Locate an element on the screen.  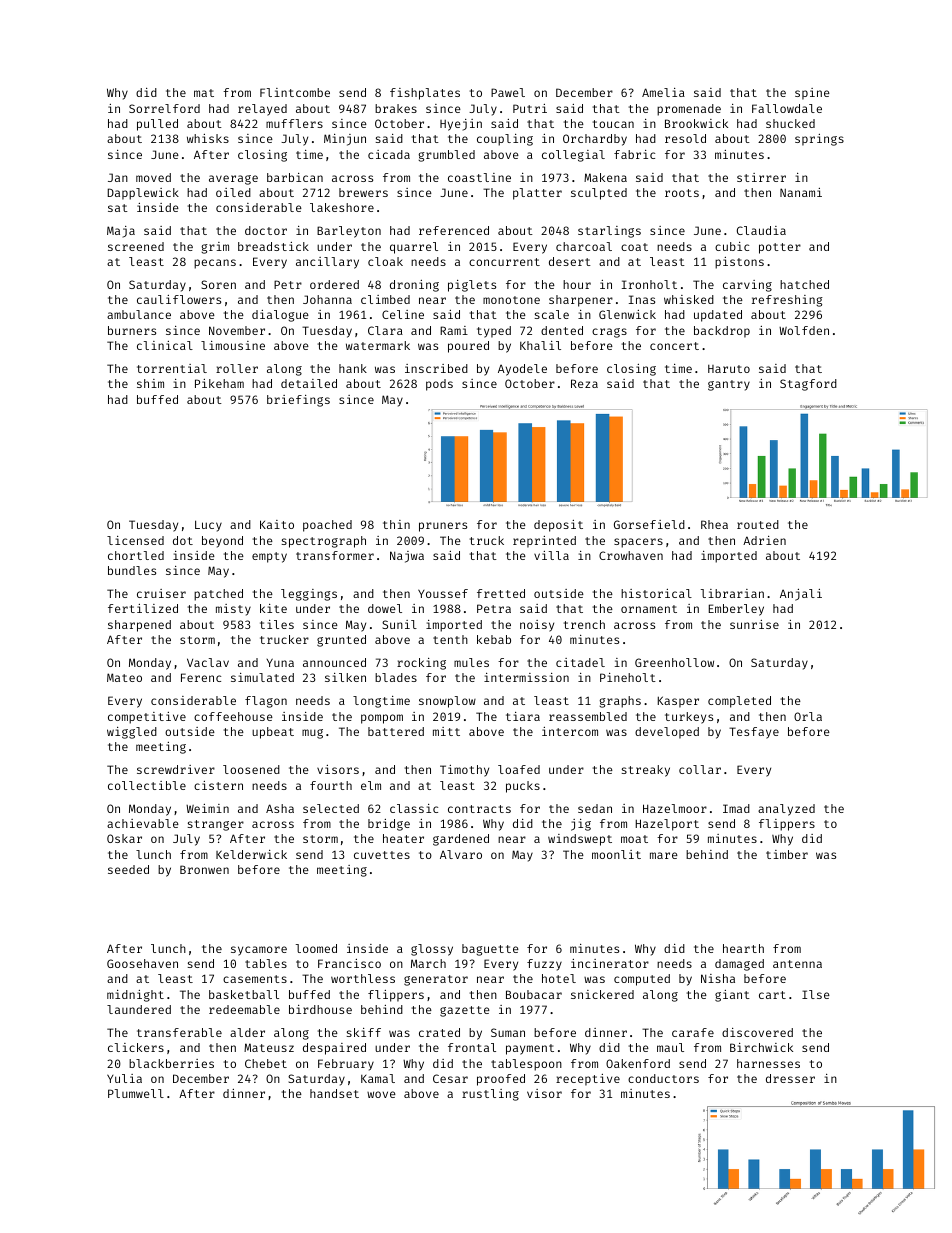
Kamal is located at coordinates (378, 1078).
